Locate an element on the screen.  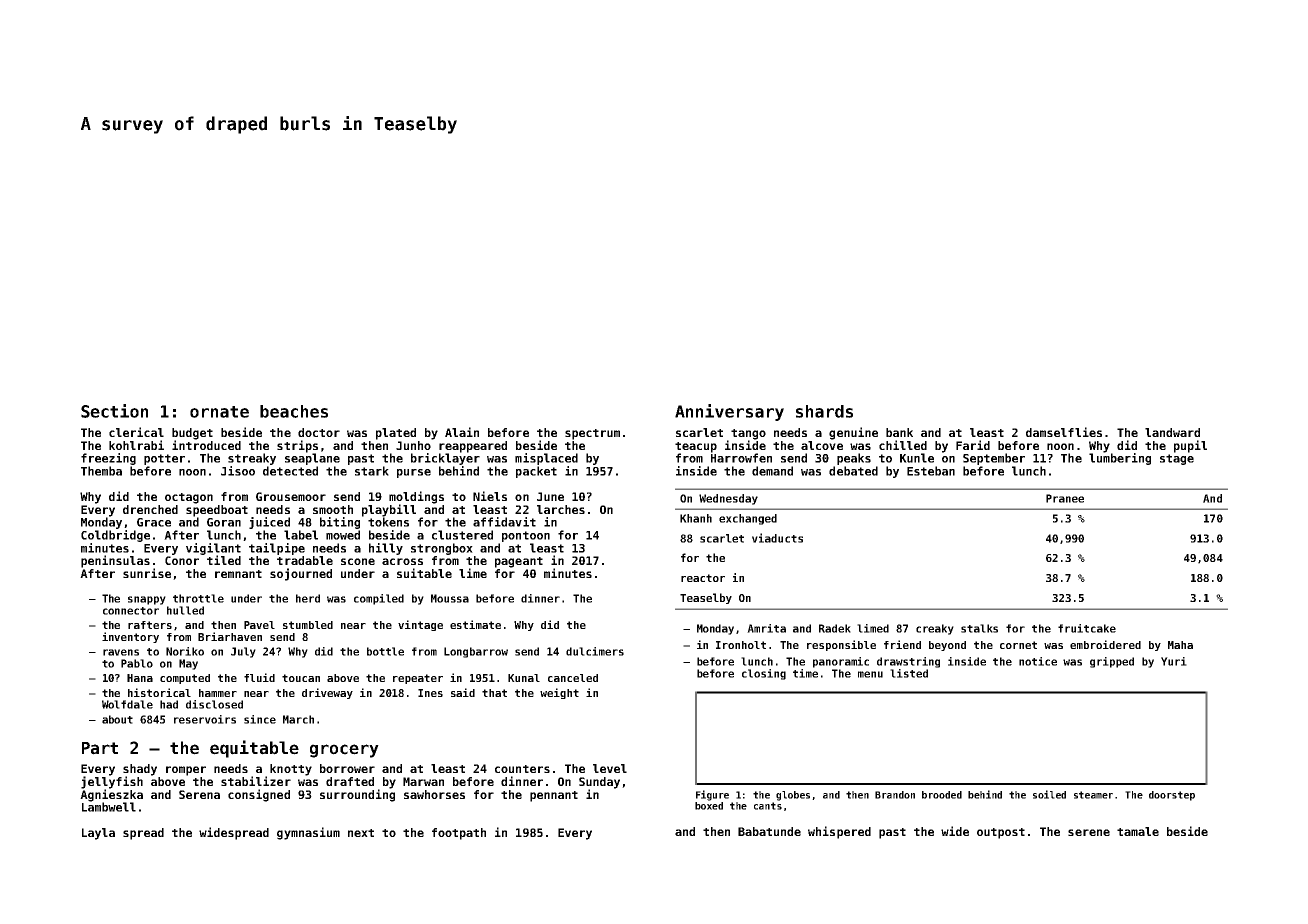
fruitcake is located at coordinates (1087, 628).
